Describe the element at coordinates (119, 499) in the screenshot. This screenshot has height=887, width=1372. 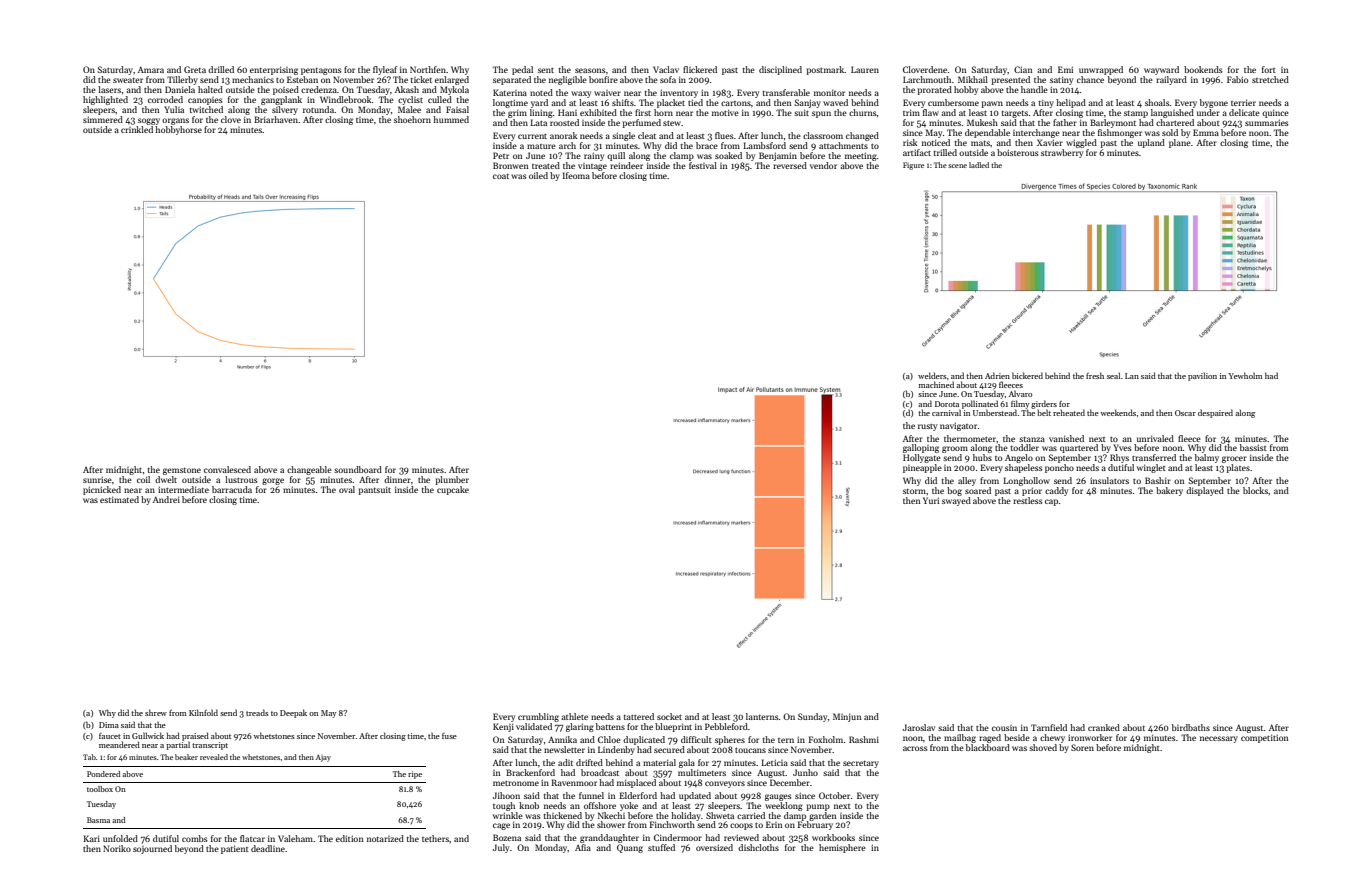
I see `estimated` at that location.
